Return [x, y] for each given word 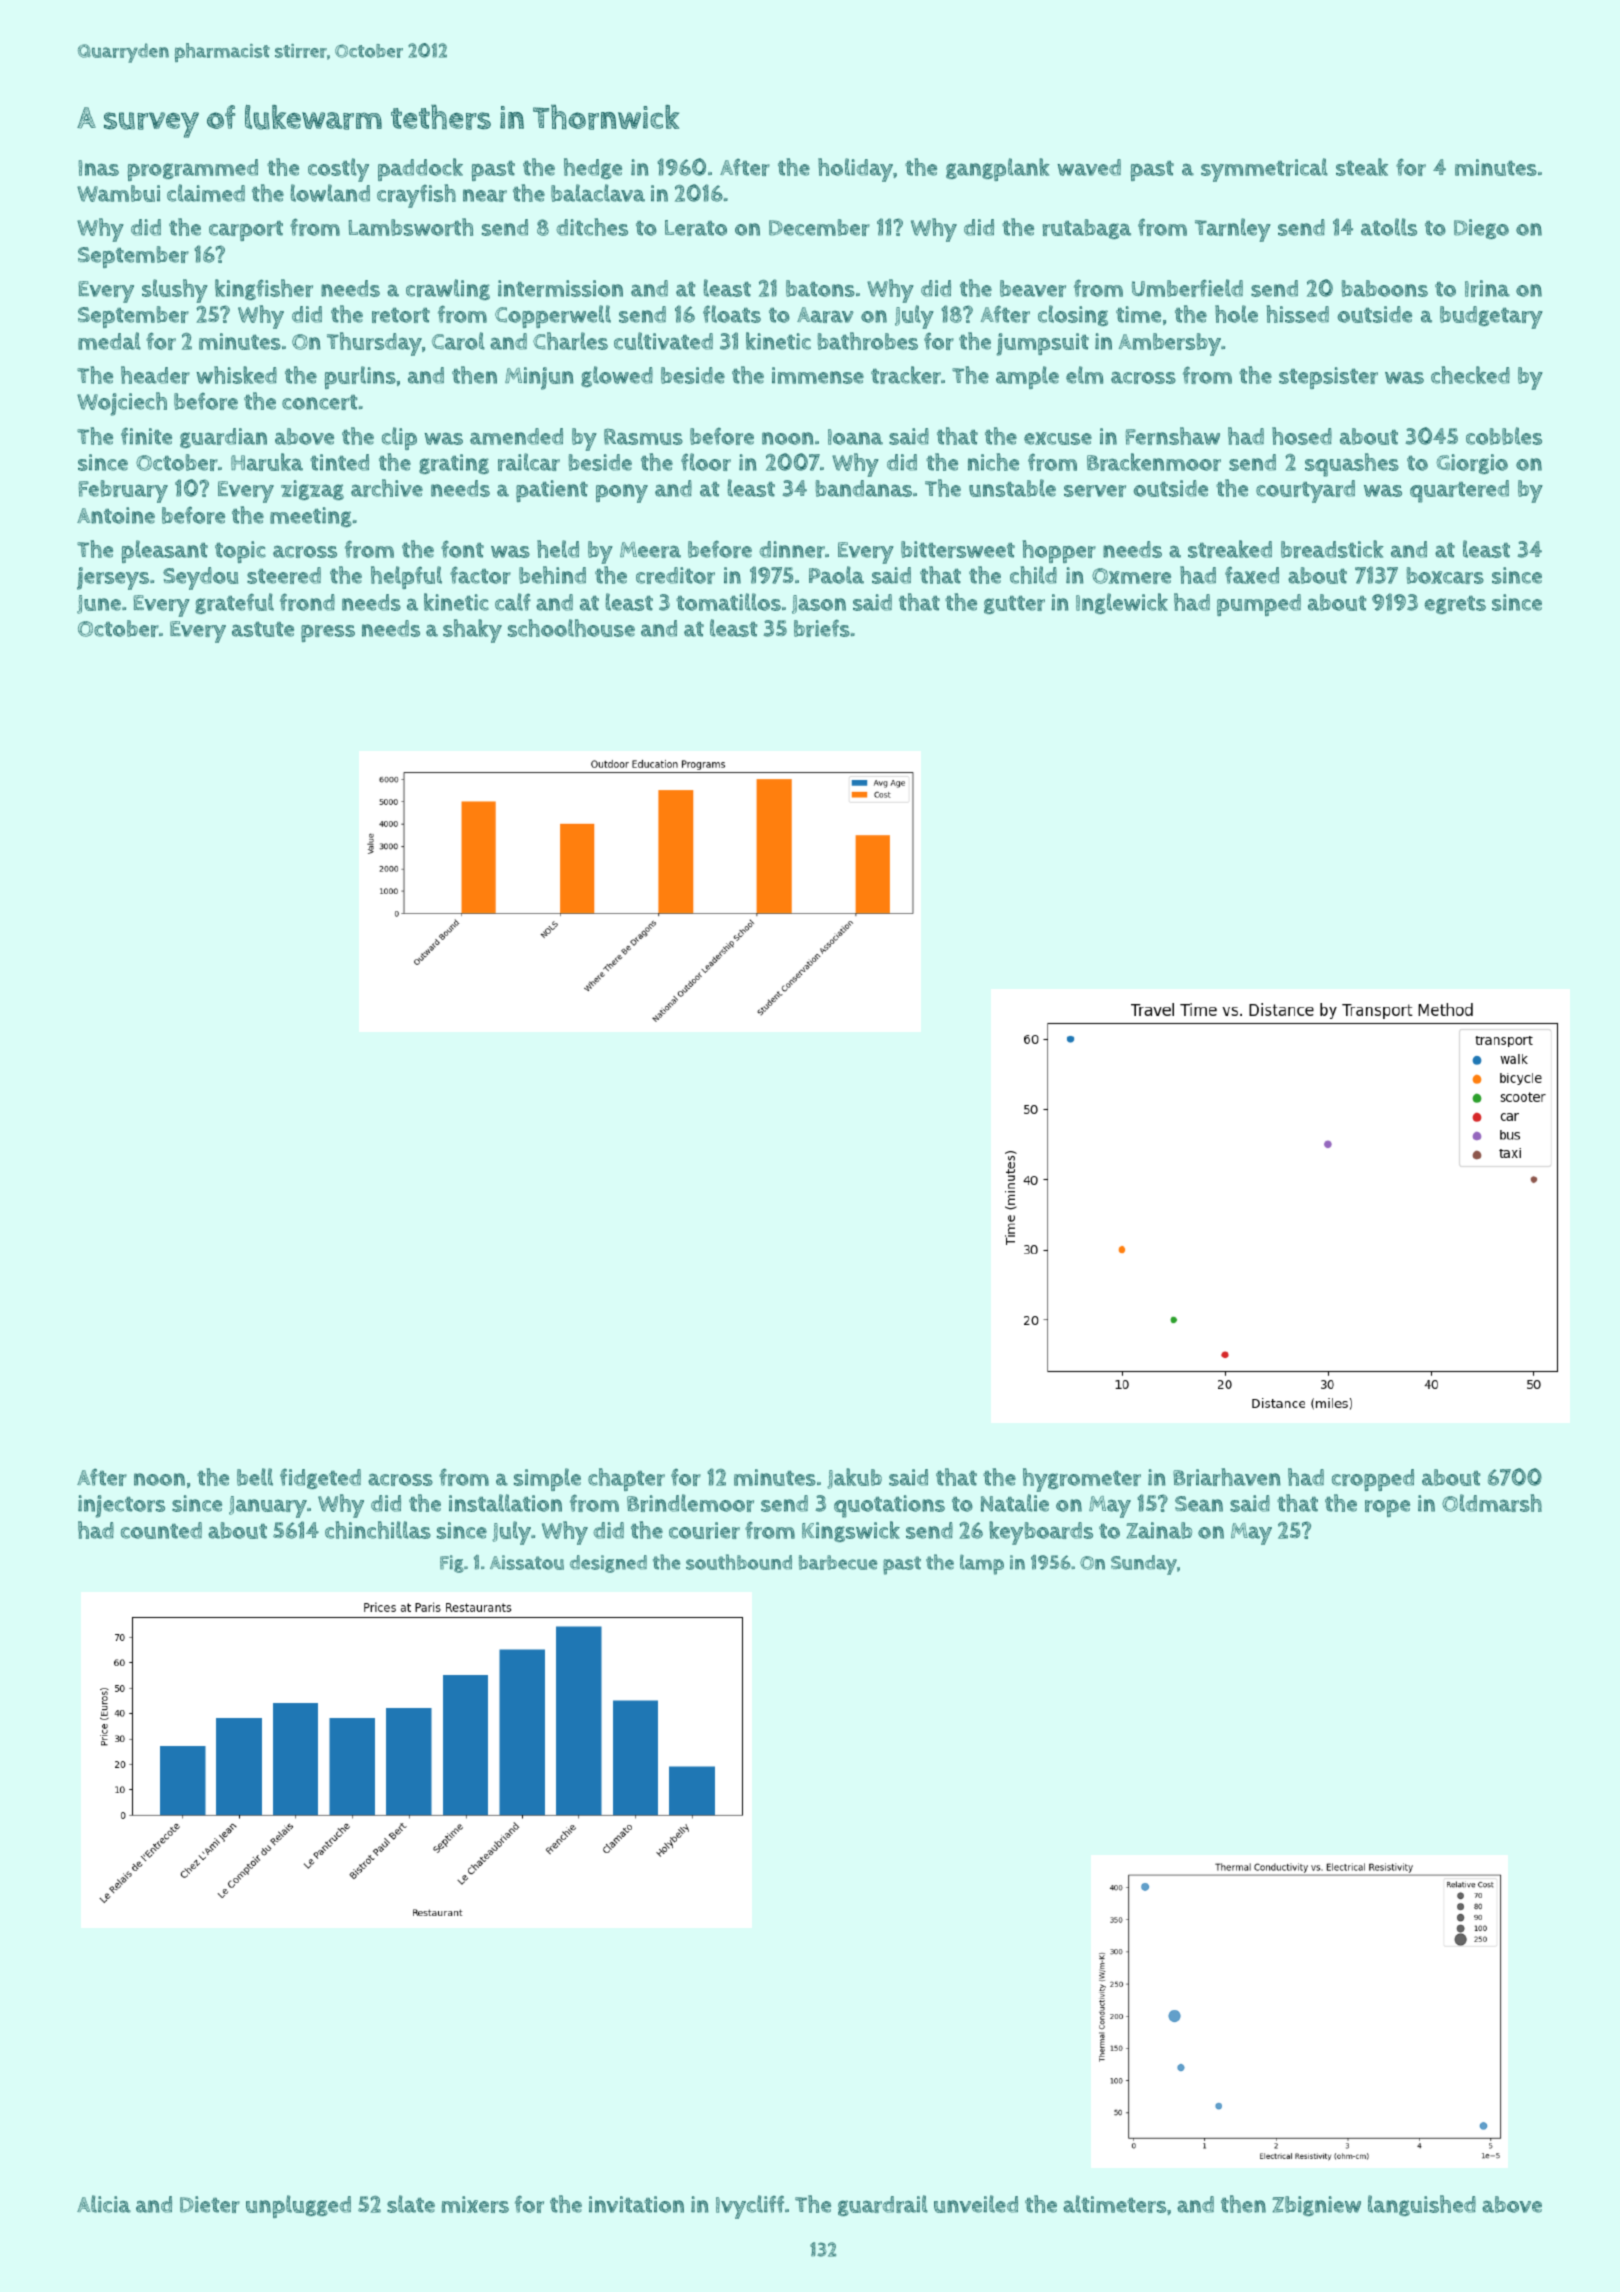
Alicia [104, 2204]
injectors [121, 1506]
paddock [420, 169]
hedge [593, 168]
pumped [1259, 605]
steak [1362, 167]
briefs [822, 628]
